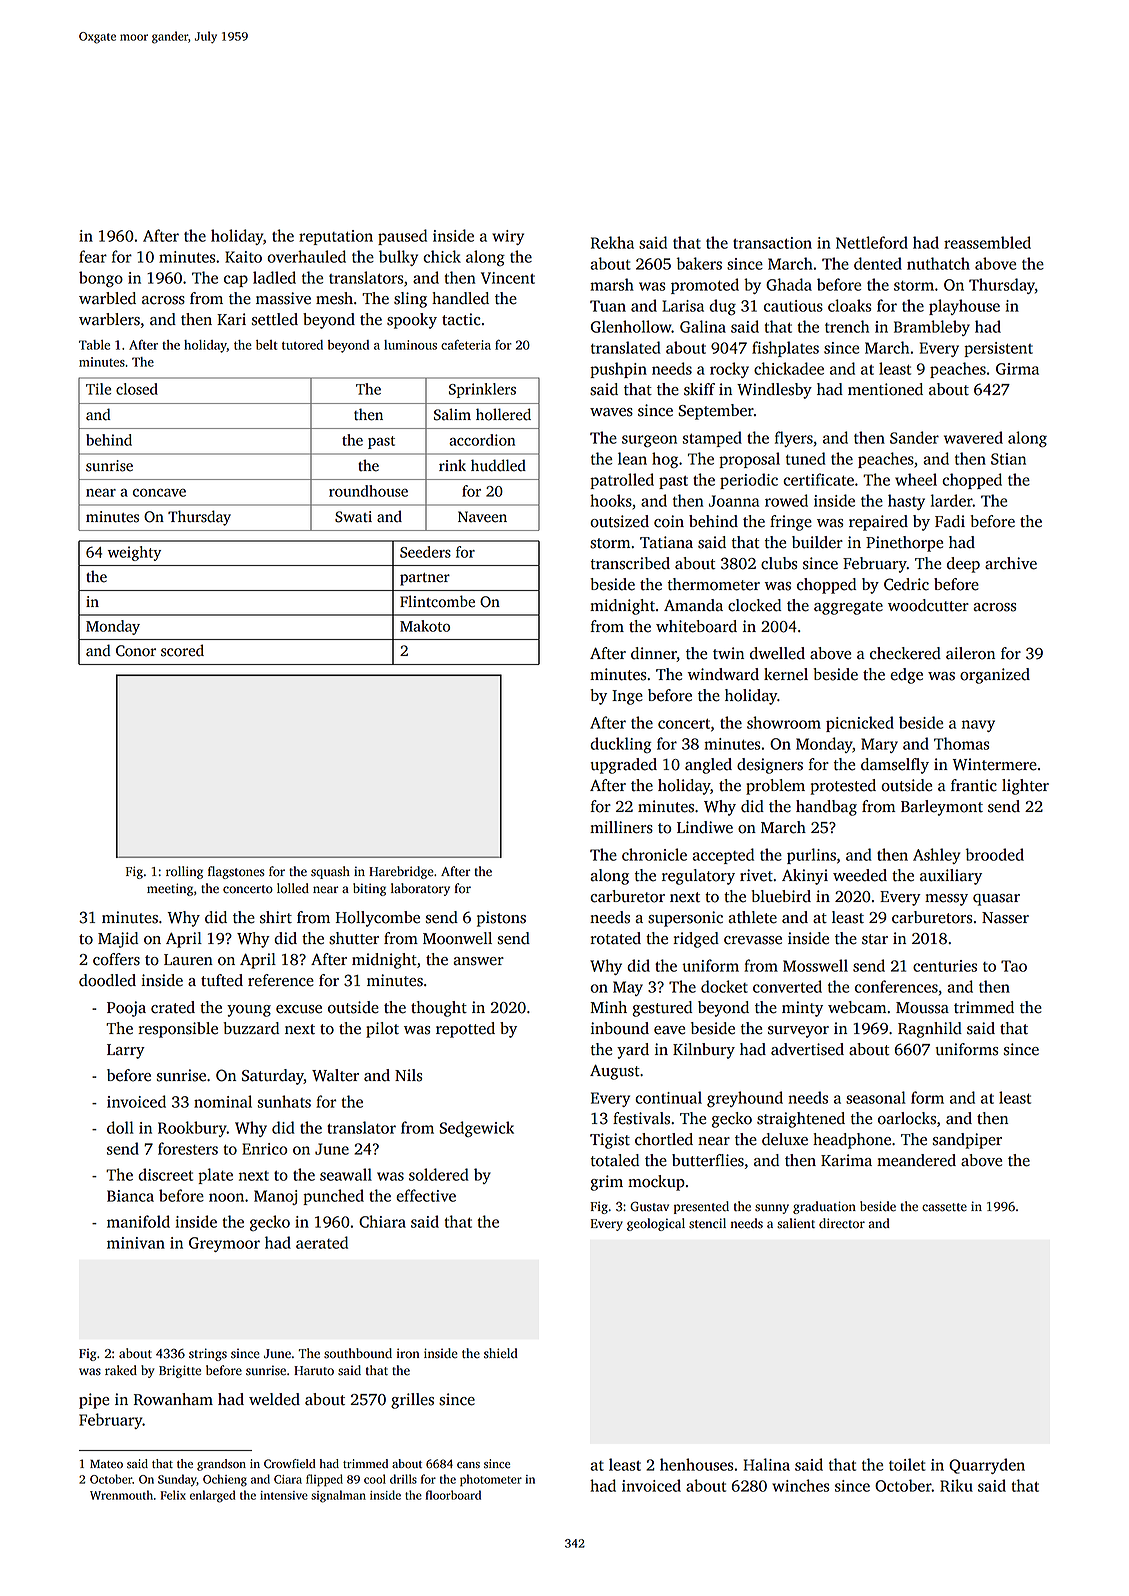  What do you see at coordinates (118, 940) in the screenshot?
I see `Majid` at bounding box center [118, 940].
